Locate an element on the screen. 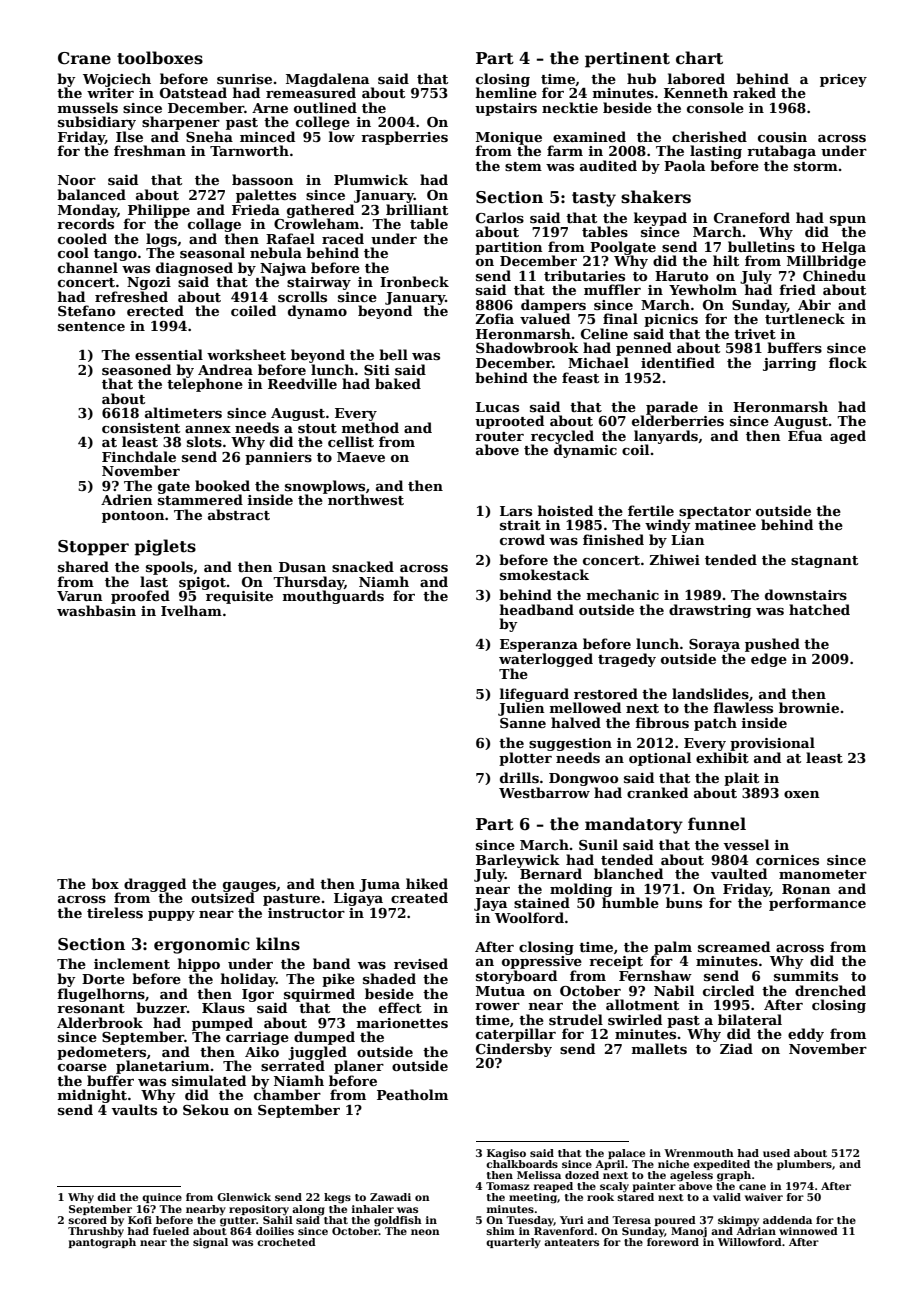 The image size is (924, 1308). Zawadi is located at coordinates (390, 1197).
